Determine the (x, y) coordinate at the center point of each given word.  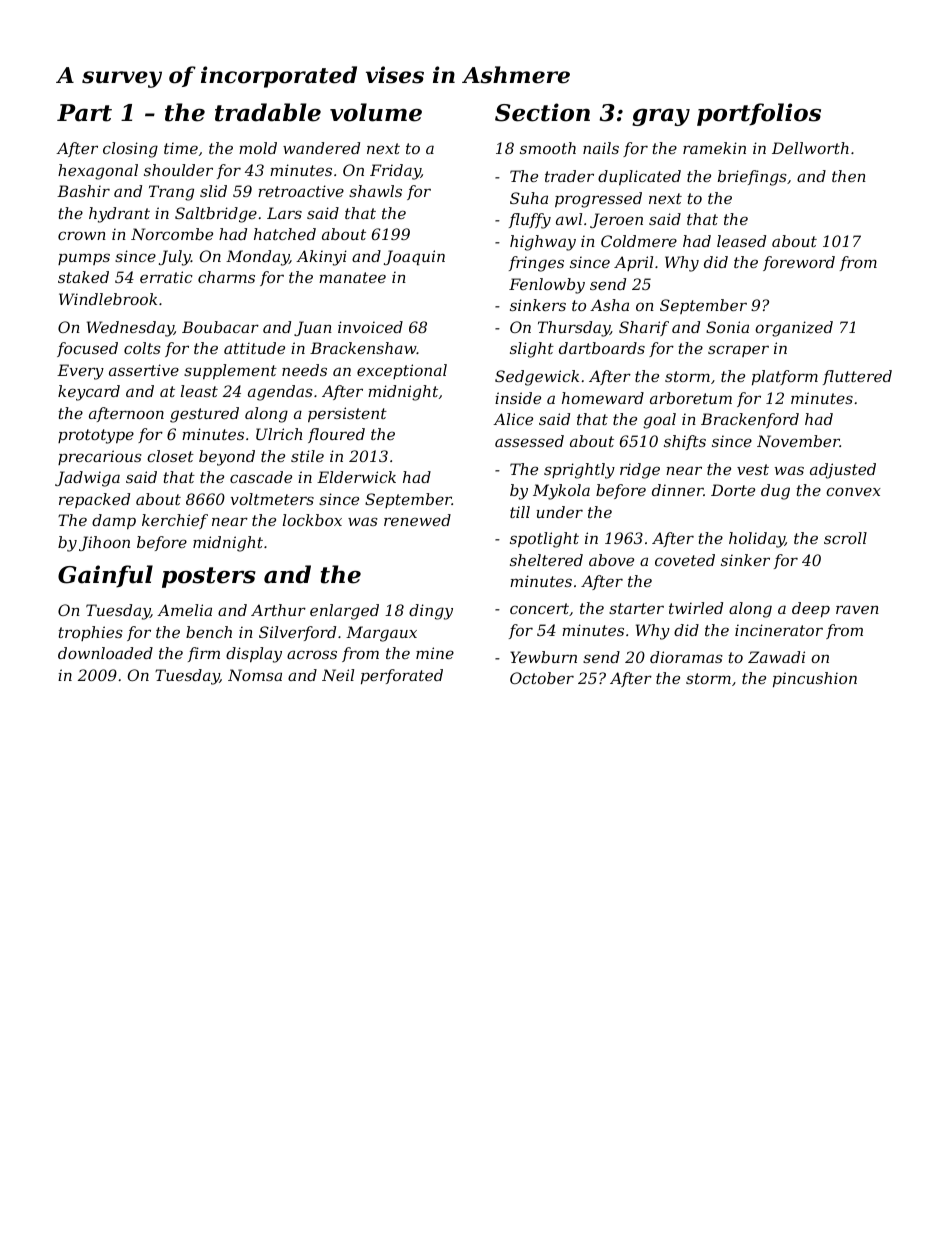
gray (661, 117)
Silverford (297, 633)
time (181, 148)
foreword (799, 263)
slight (532, 350)
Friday (395, 172)
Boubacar (220, 327)
